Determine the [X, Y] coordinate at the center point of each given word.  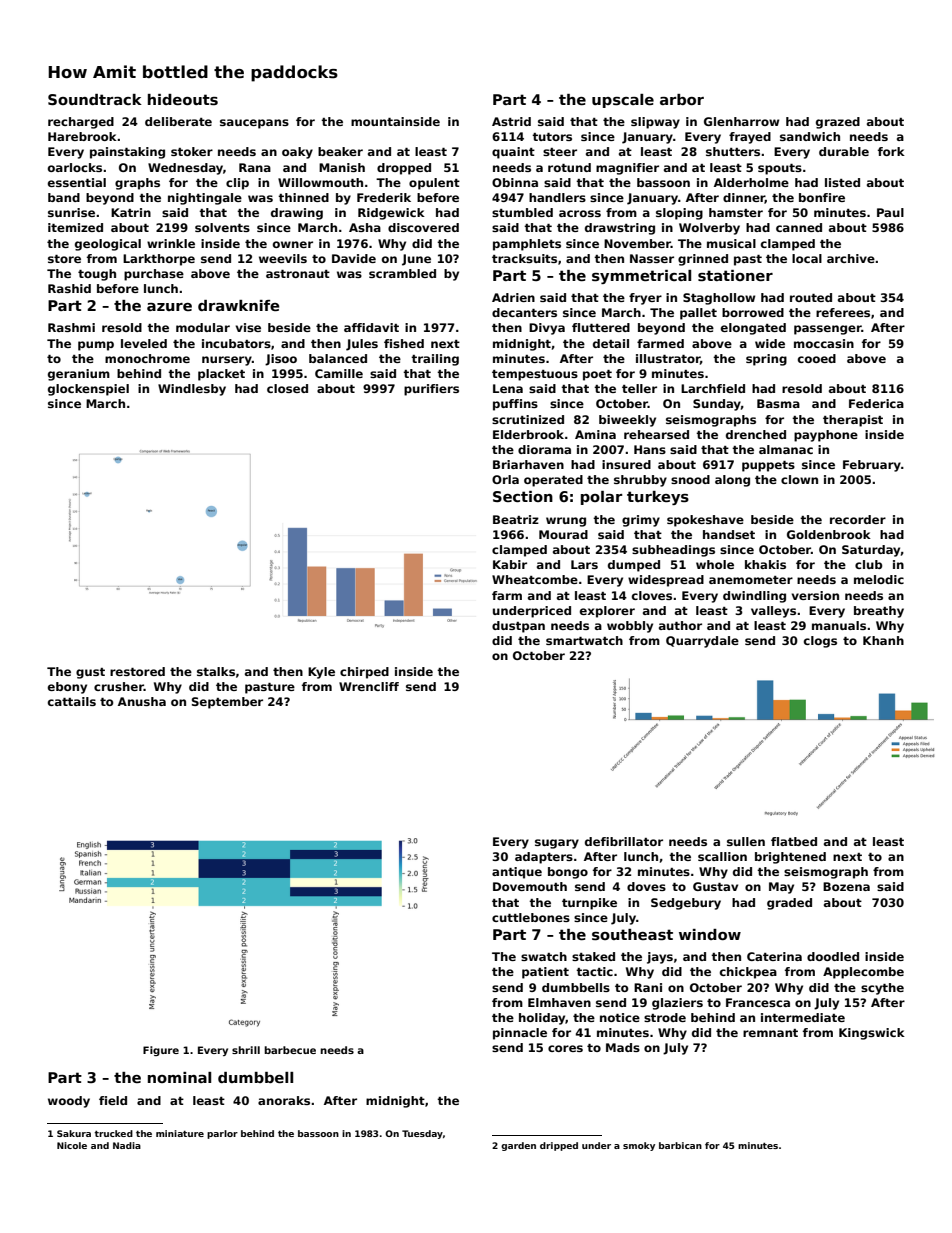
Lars [584, 564]
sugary [557, 844]
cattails [72, 701]
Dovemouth [530, 886]
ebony [67, 688]
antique [517, 873]
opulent [434, 184]
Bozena [846, 886]
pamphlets [527, 245]
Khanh [883, 640]
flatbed [794, 841]
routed [811, 297]
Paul [890, 212]
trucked [113, 1133]
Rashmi [71, 327]
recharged [81, 123]
